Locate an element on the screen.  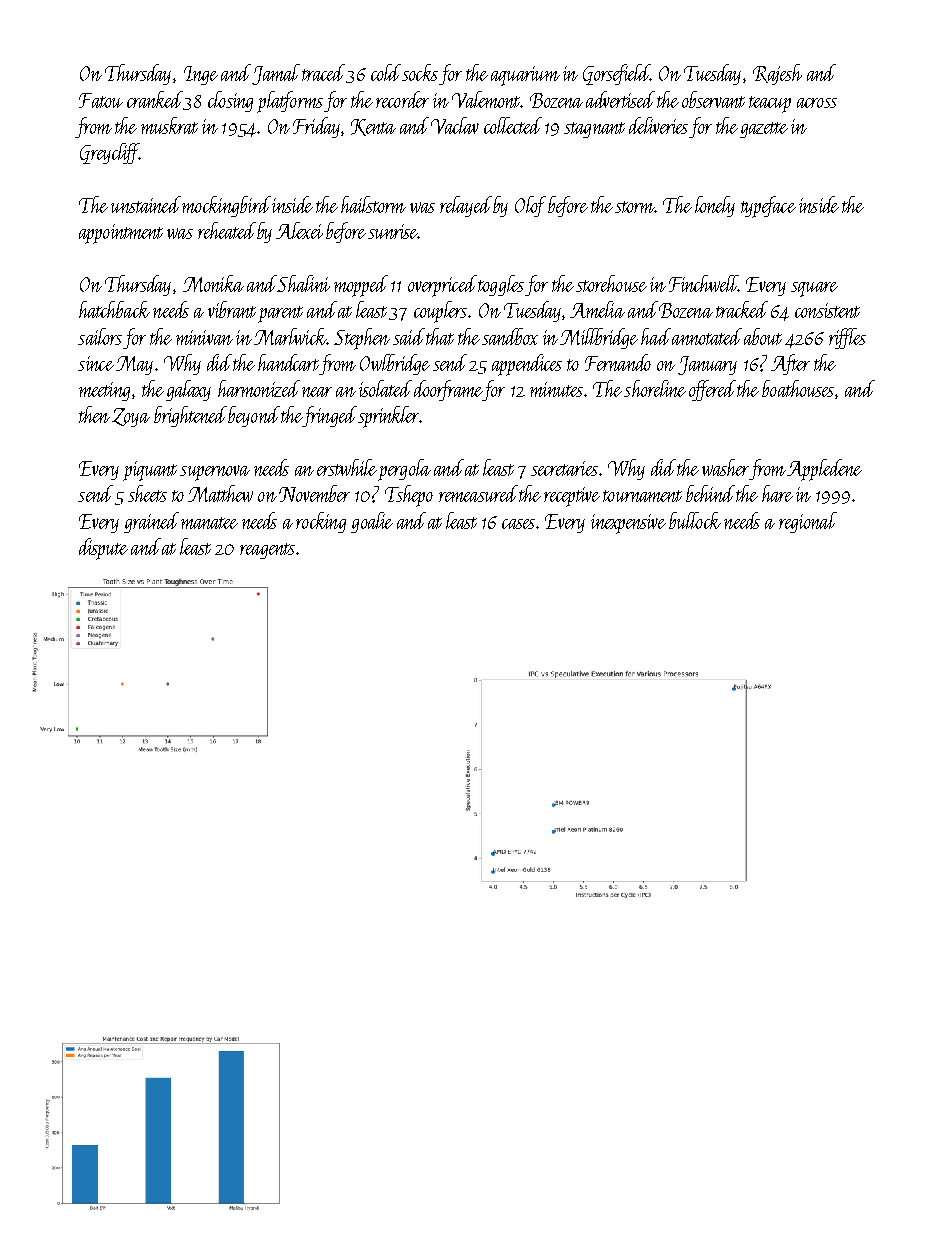
secretaries is located at coordinates (564, 468).
